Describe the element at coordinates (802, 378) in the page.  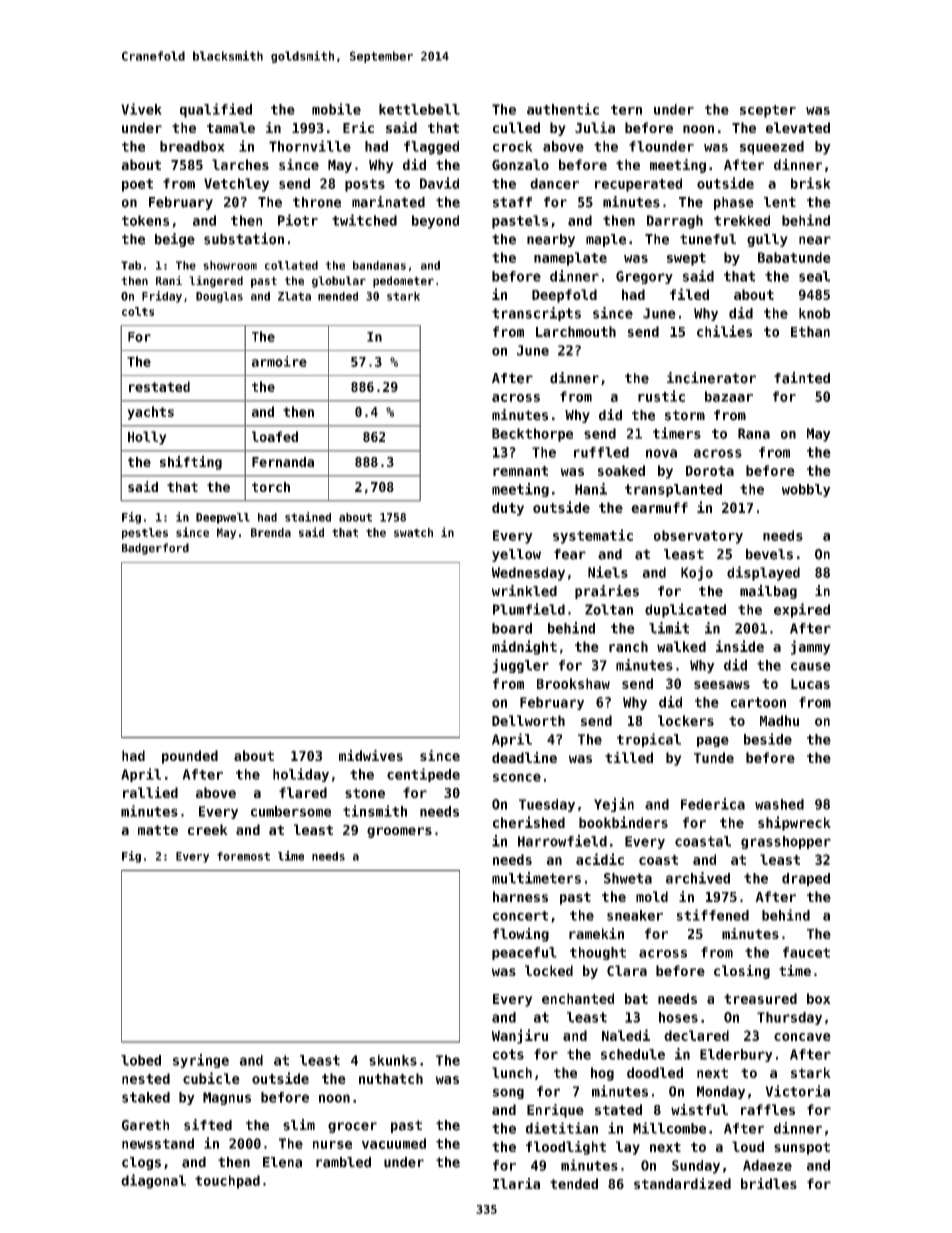
I see `fainted` at that location.
